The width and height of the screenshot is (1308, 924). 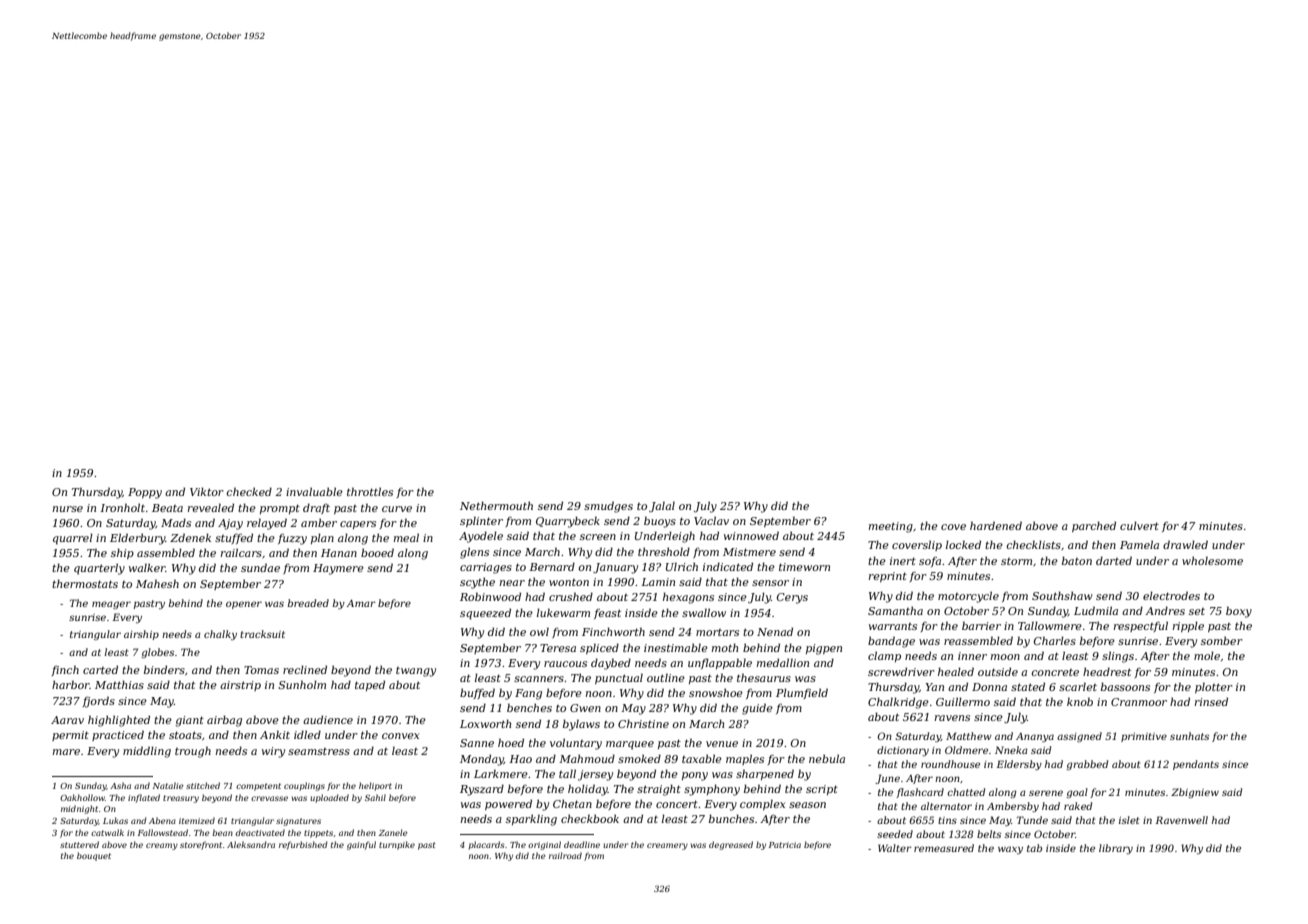 I want to click on Poppy, so click(x=145, y=493).
